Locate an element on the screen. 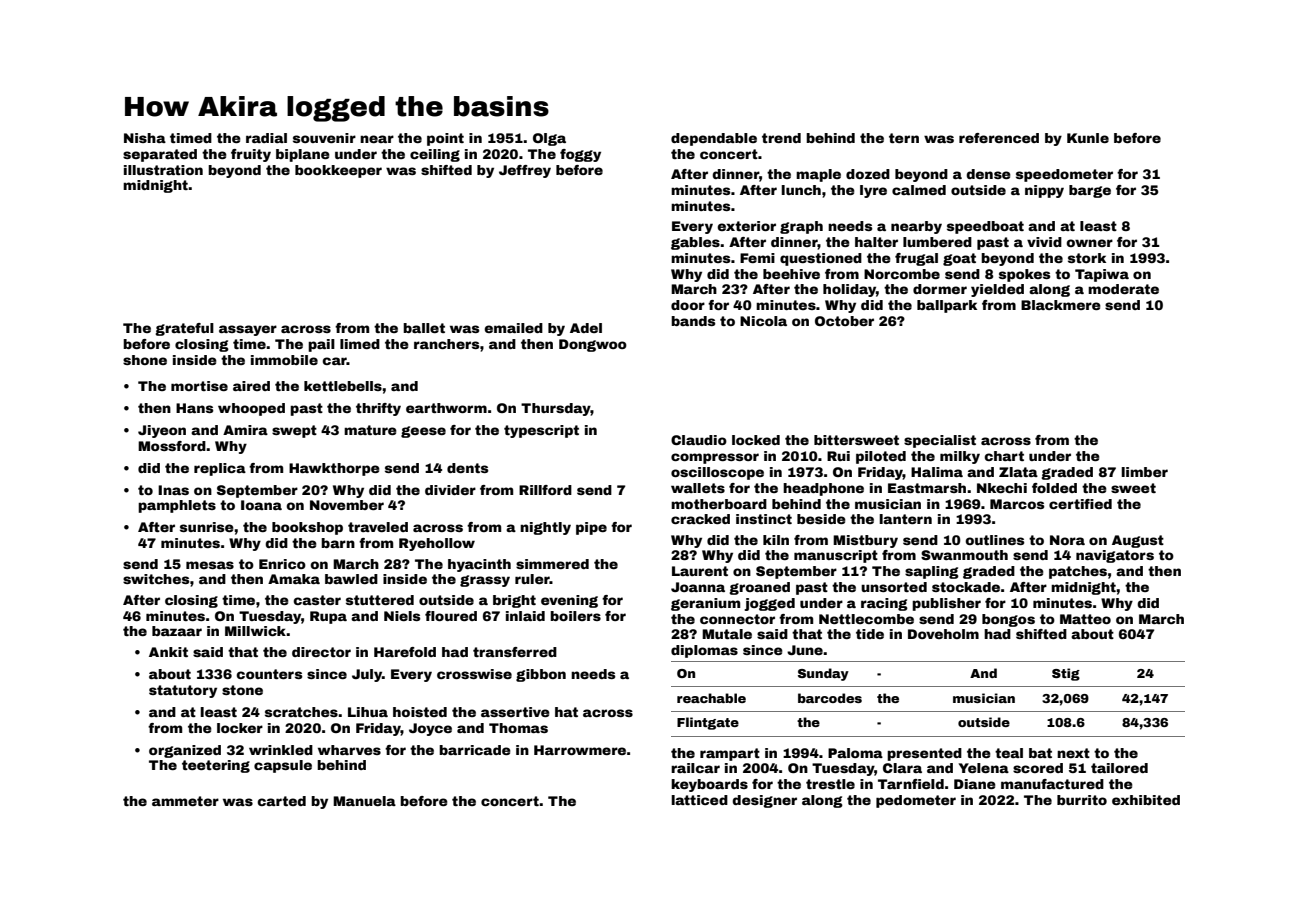  ammeter is located at coordinates (185, 801).
